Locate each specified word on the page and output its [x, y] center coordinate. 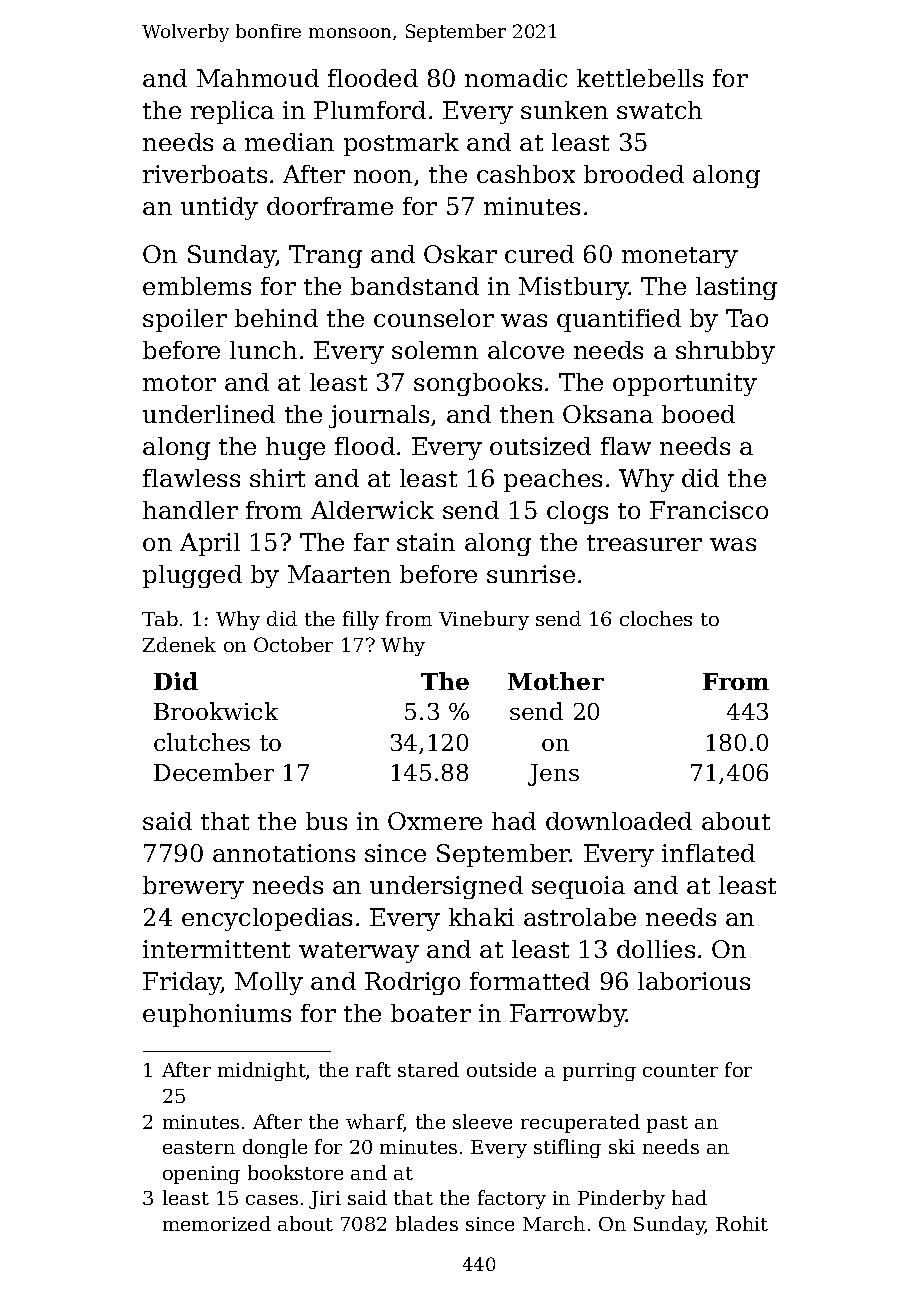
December [214, 772]
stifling [567, 1148]
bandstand [415, 286]
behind [276, 318]
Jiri [325, 1200]
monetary [680, 257]
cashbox [526, 174]
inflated [708, 853]
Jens [553, 775]
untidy [219, 208]
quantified [619, 320]
